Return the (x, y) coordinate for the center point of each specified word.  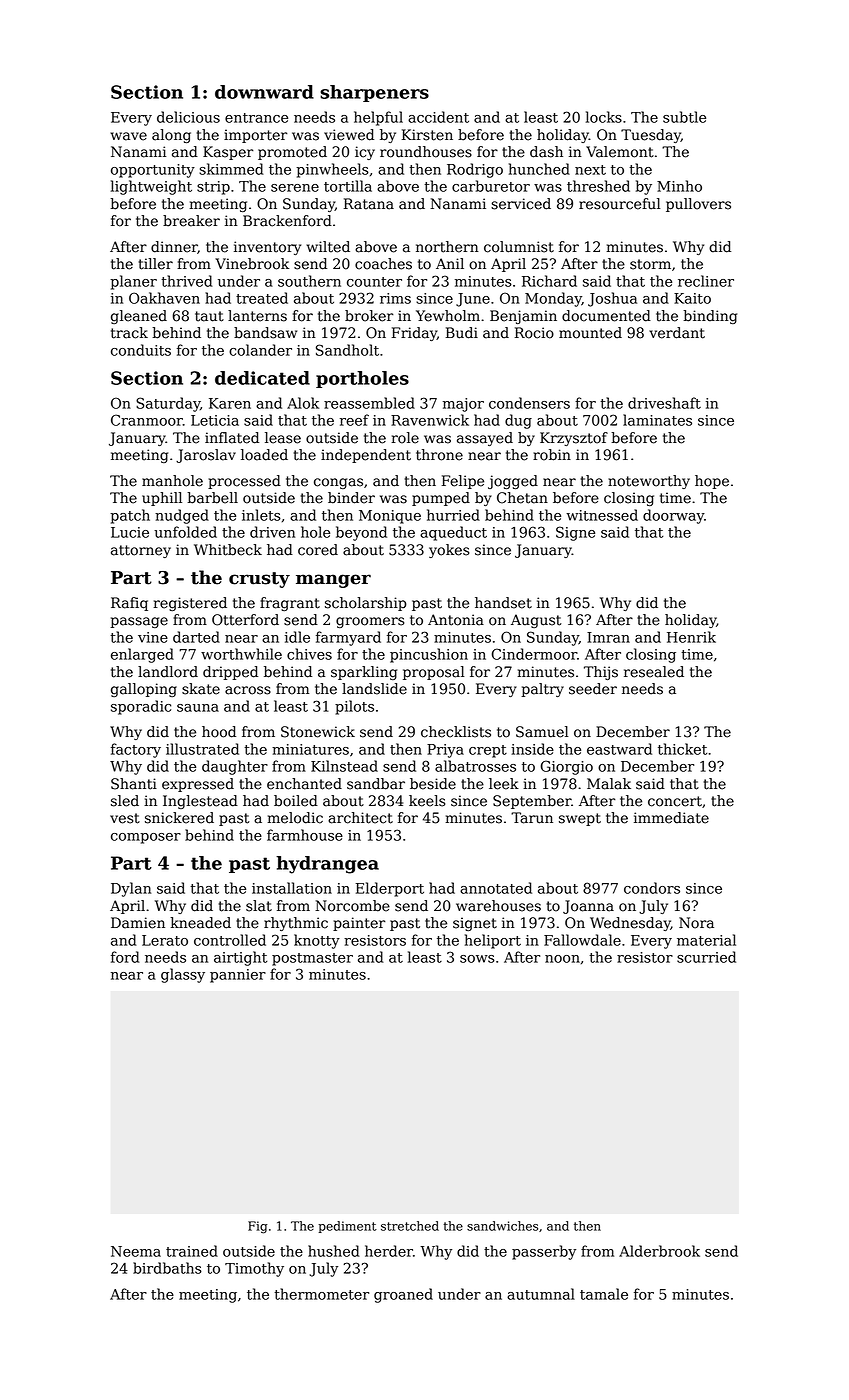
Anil (450, 263)
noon (562, 959)
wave (128, 136)
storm (650, 264)
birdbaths (167, 1268)
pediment (347, 1227)
